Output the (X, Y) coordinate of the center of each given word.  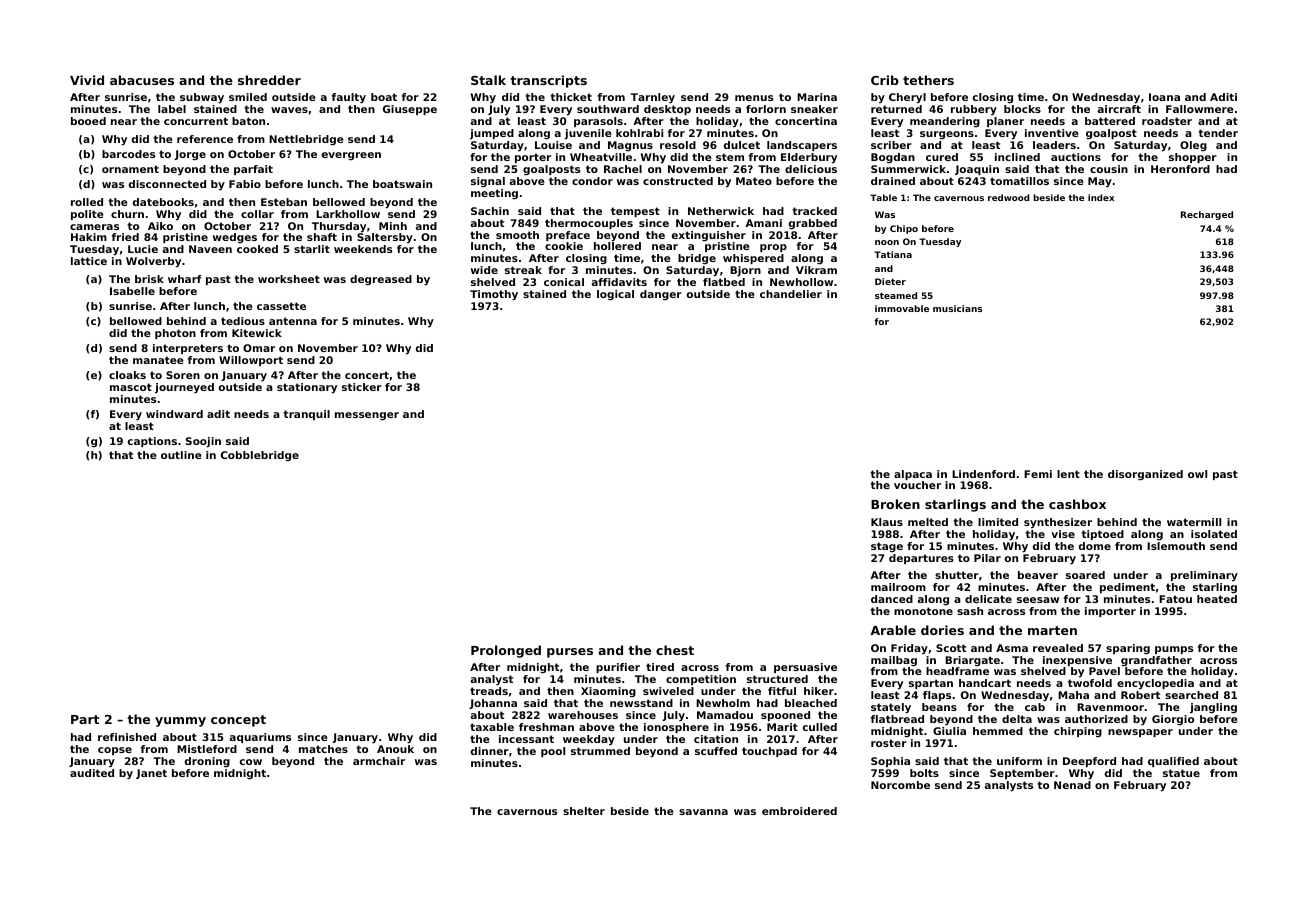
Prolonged (506, 651)
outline (181, 455)
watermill (1194, 522)
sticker (362, 387)
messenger (367, 416)
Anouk (395, 749)
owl (1197, 474)
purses (570, 653)
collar (257, 214)
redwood (1009, 197)
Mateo (754, 181)
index (1101, 197)
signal (488, 182)
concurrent (196, 121)
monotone (923, 611)
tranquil (306, 415)
